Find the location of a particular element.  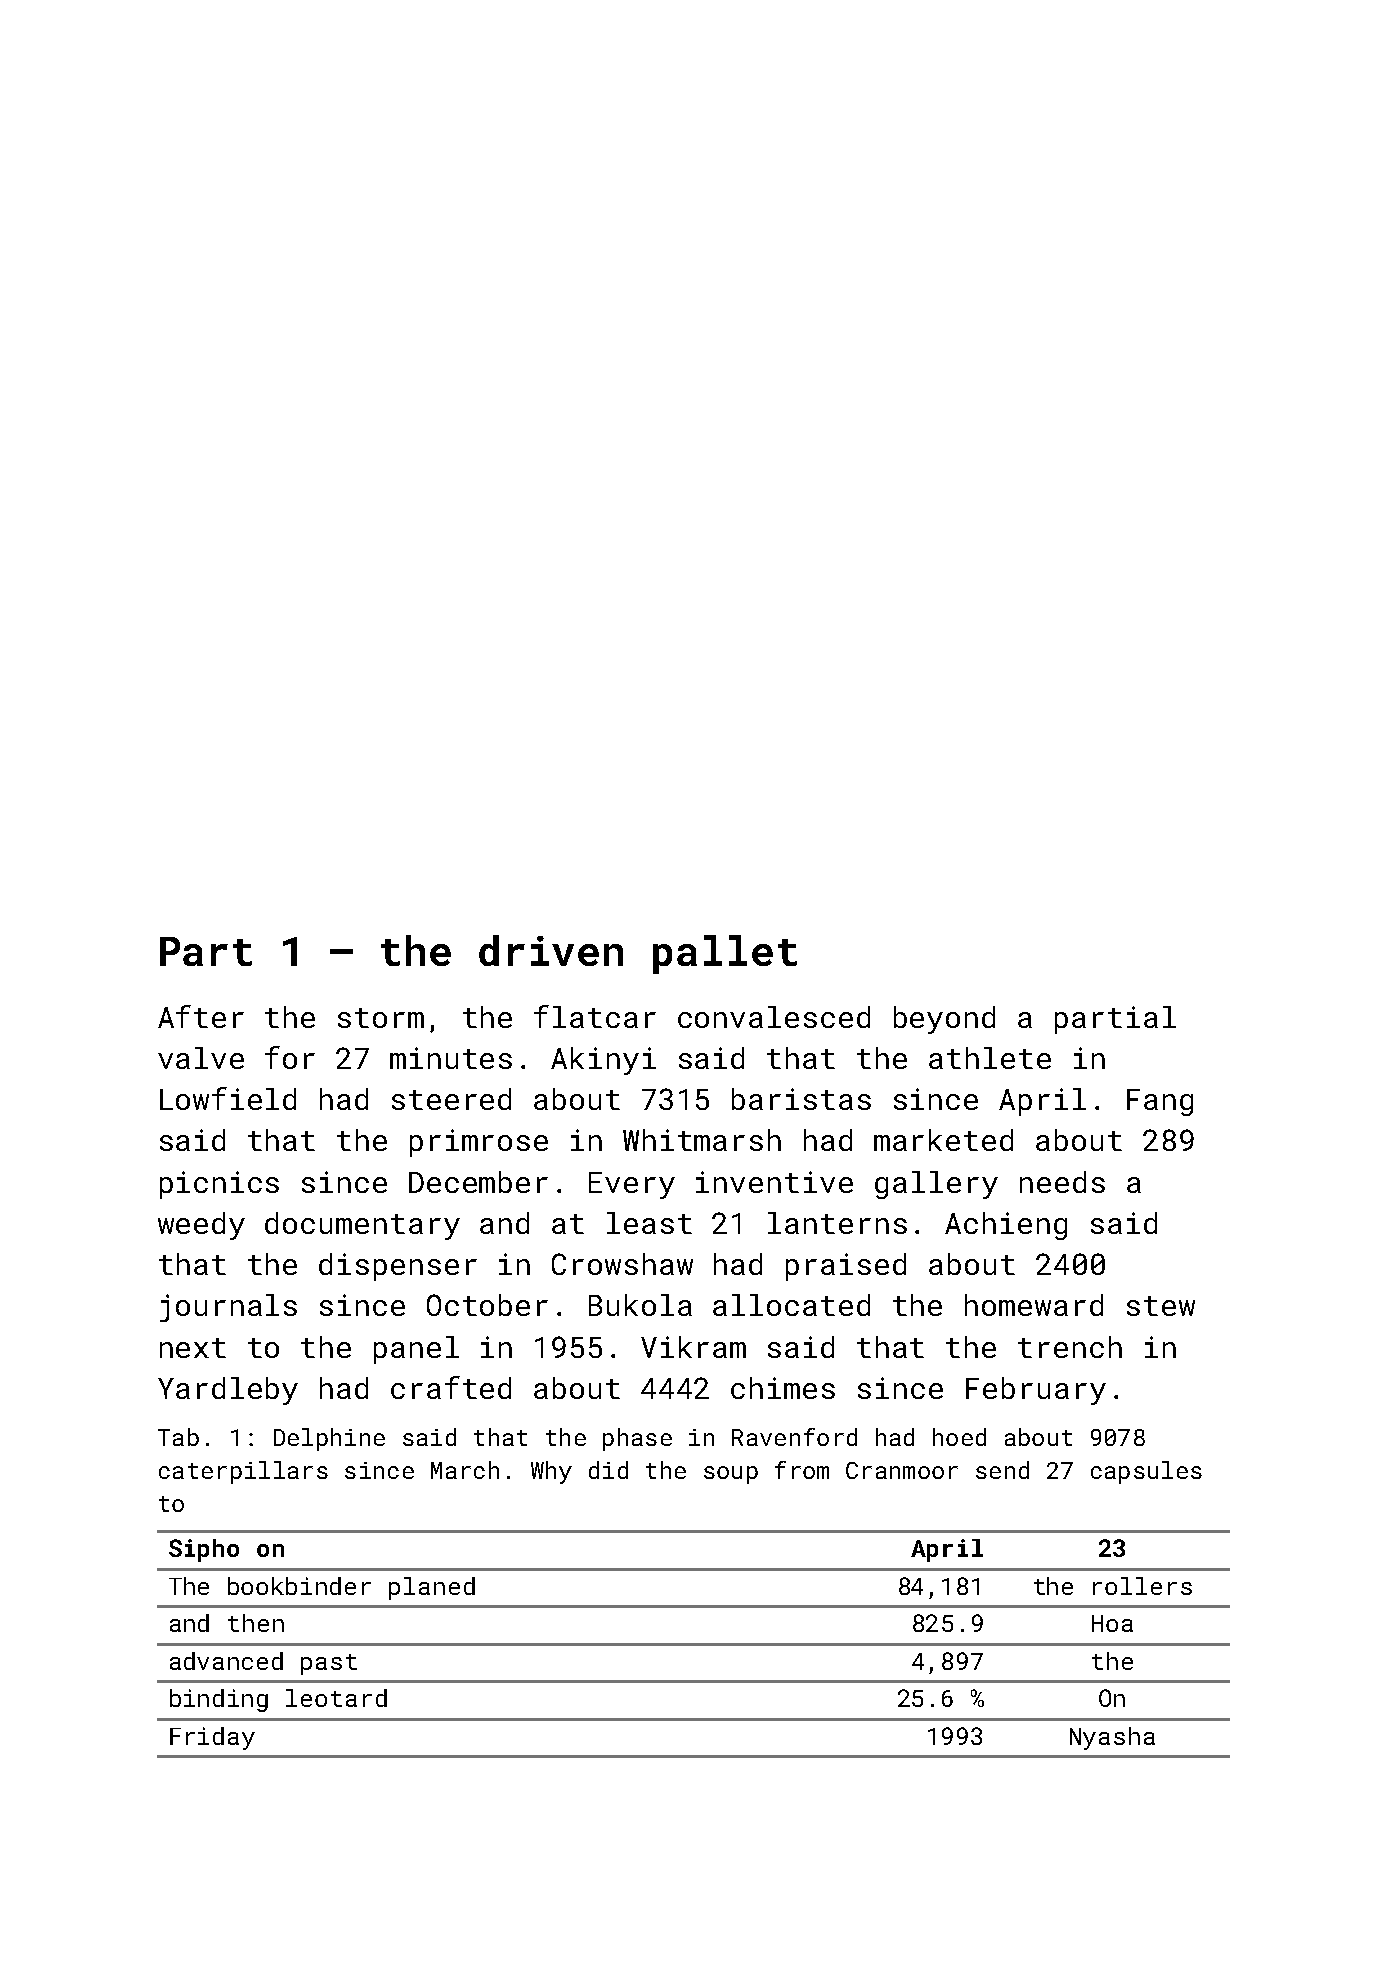

Nyasha is located at coordinates (1112, 1738).
